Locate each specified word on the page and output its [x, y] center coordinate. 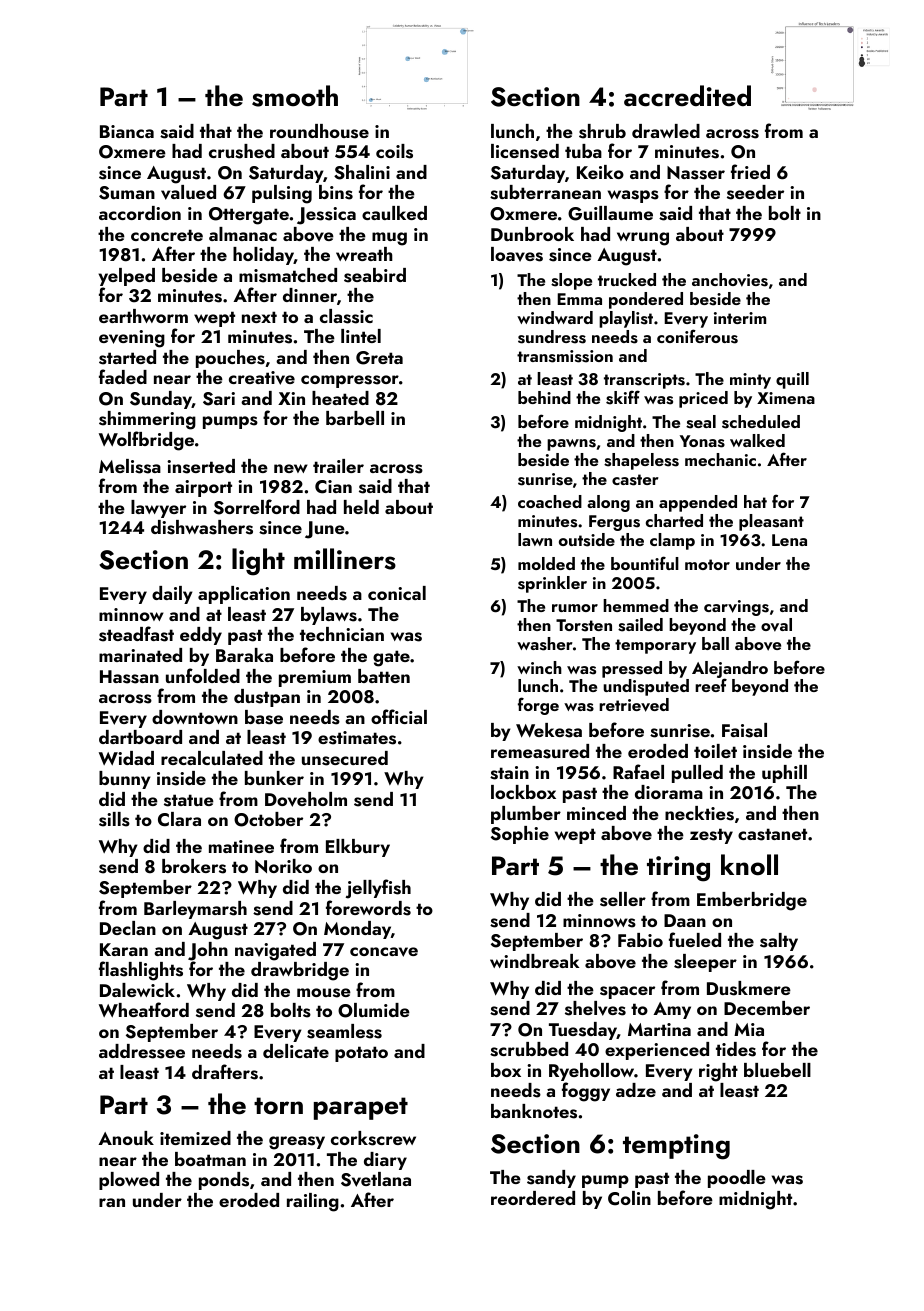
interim [740, 318]
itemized [195, 1138]
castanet [772, 834]
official [399, 716]
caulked [394, 213]
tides [736, 1049]
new [291, 468]
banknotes [534, 1111]
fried [750, 171]
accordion [140, 213]
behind [544, 397]
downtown [195, 717]
